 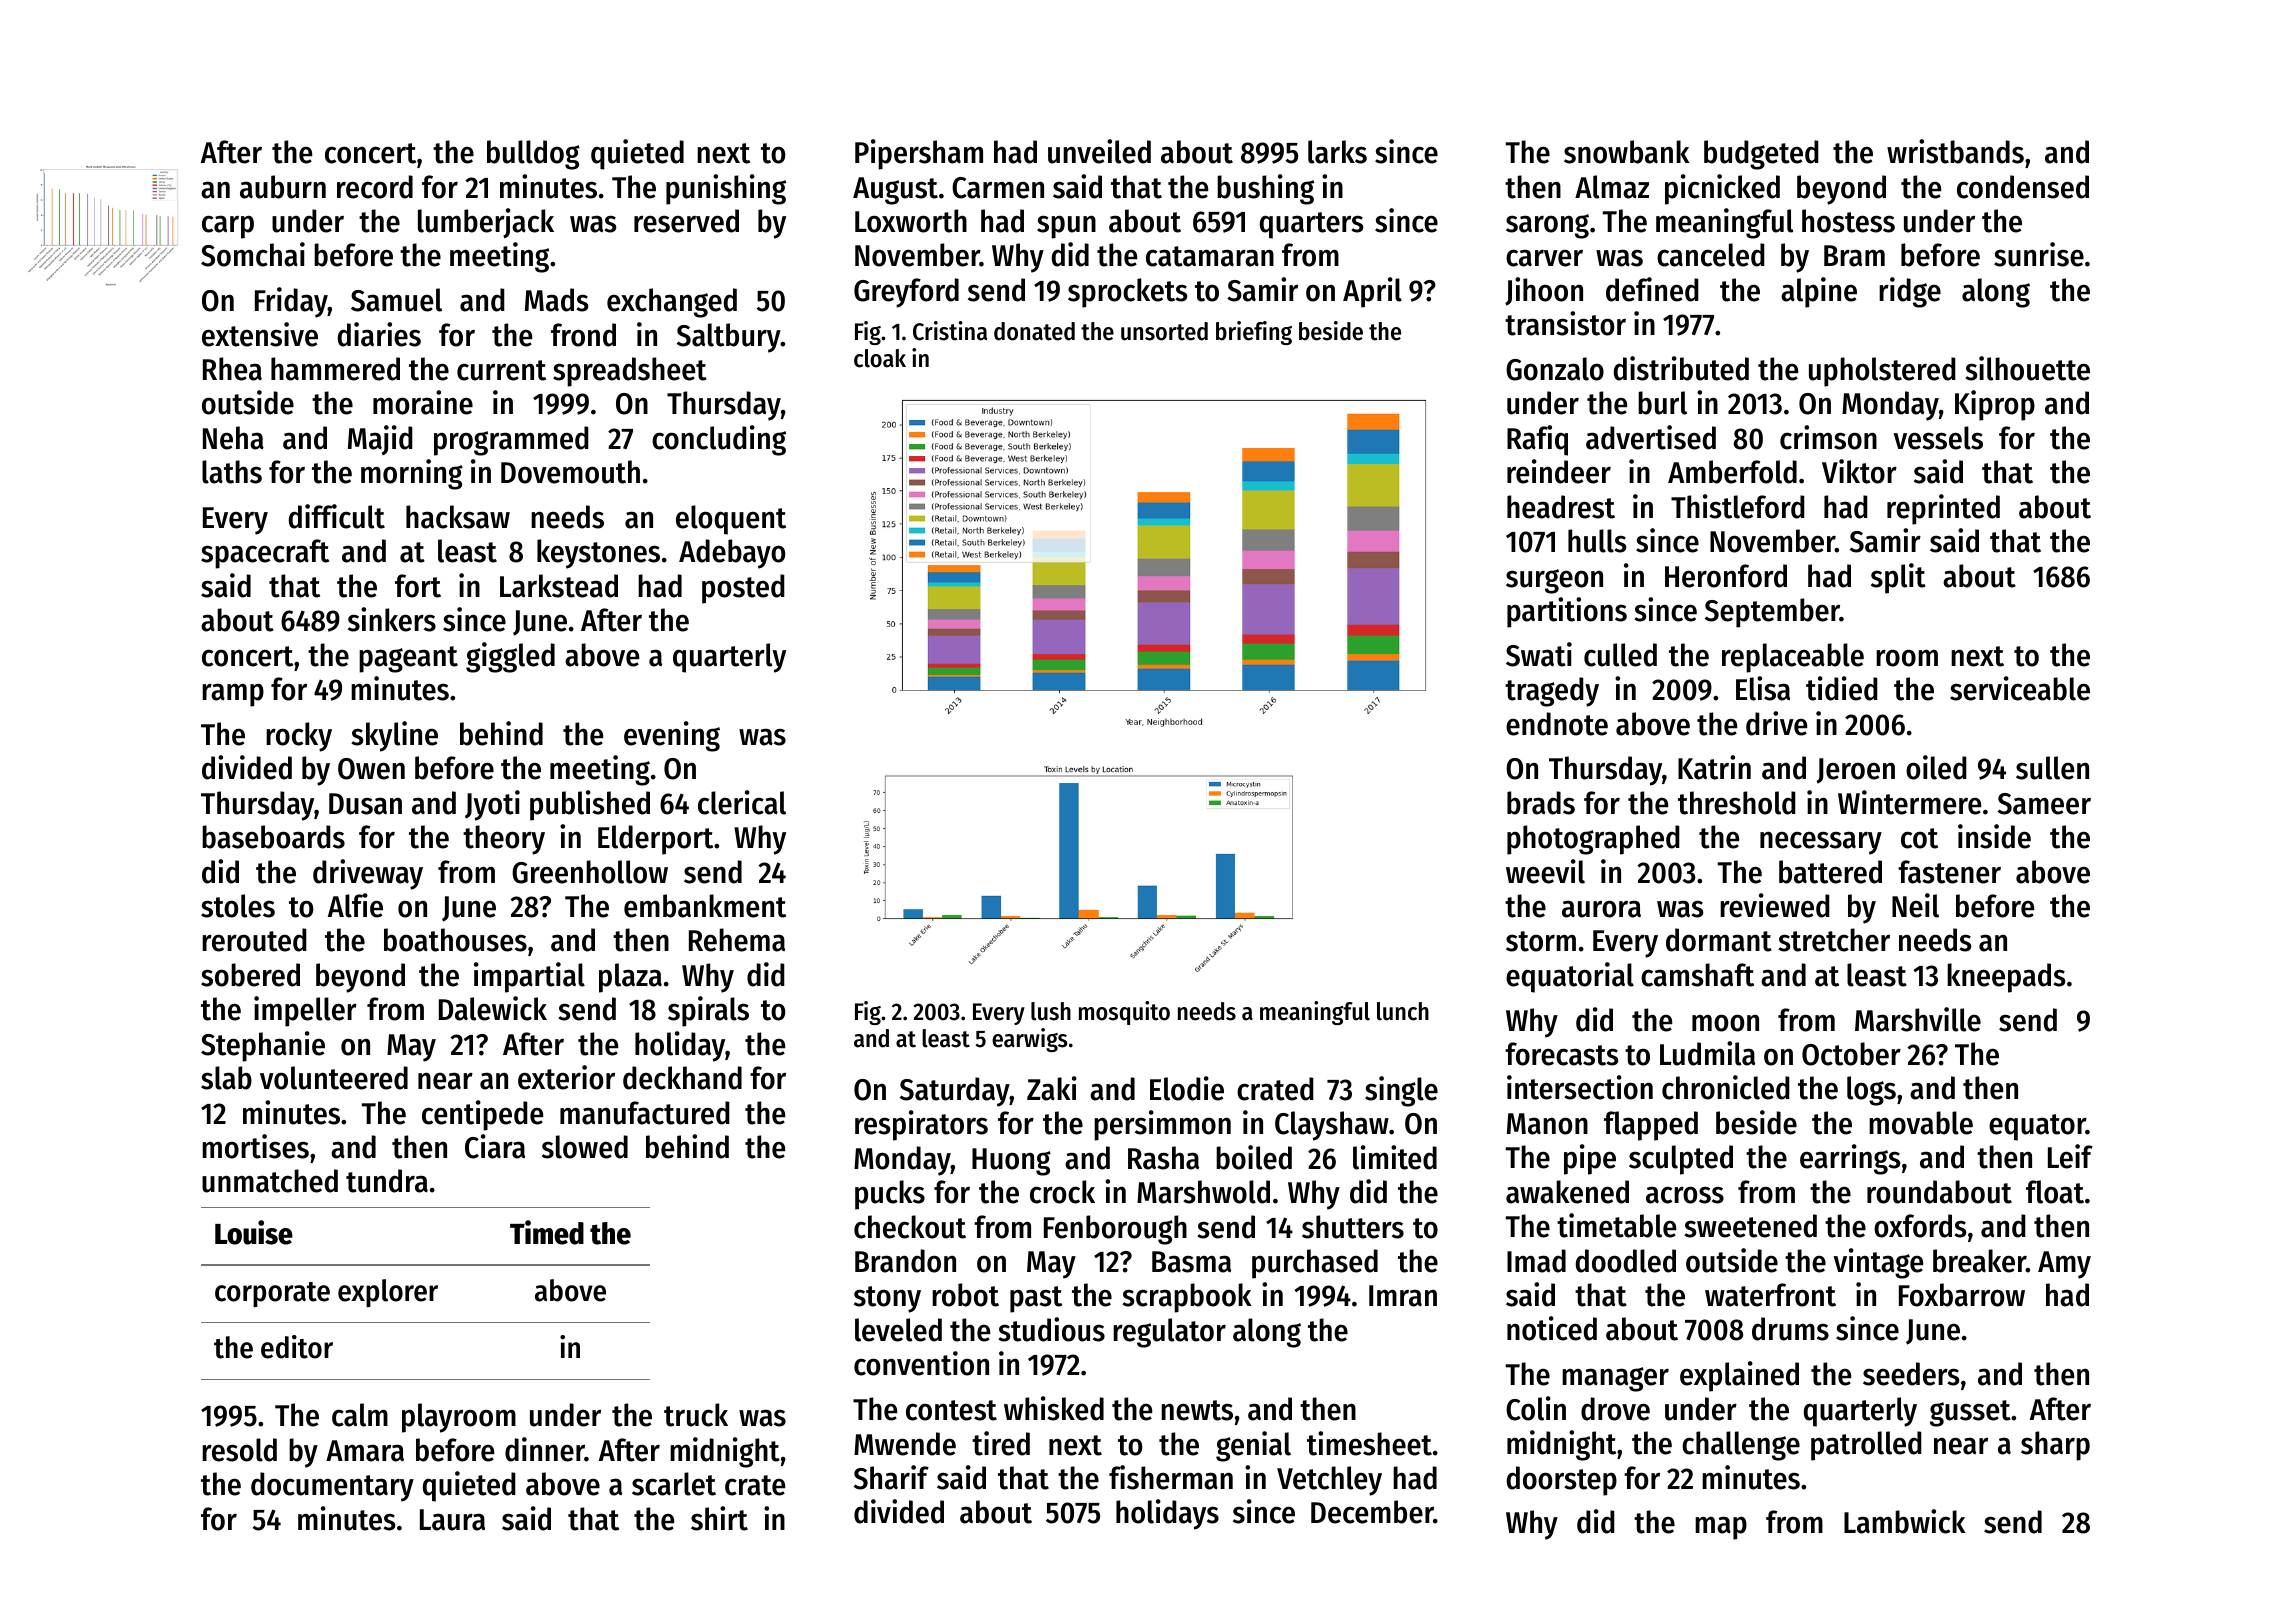 What do you see at coordinates (1099, 151) in the screenshot?
I see `unveiled` at bounding box center [1099, 151].
